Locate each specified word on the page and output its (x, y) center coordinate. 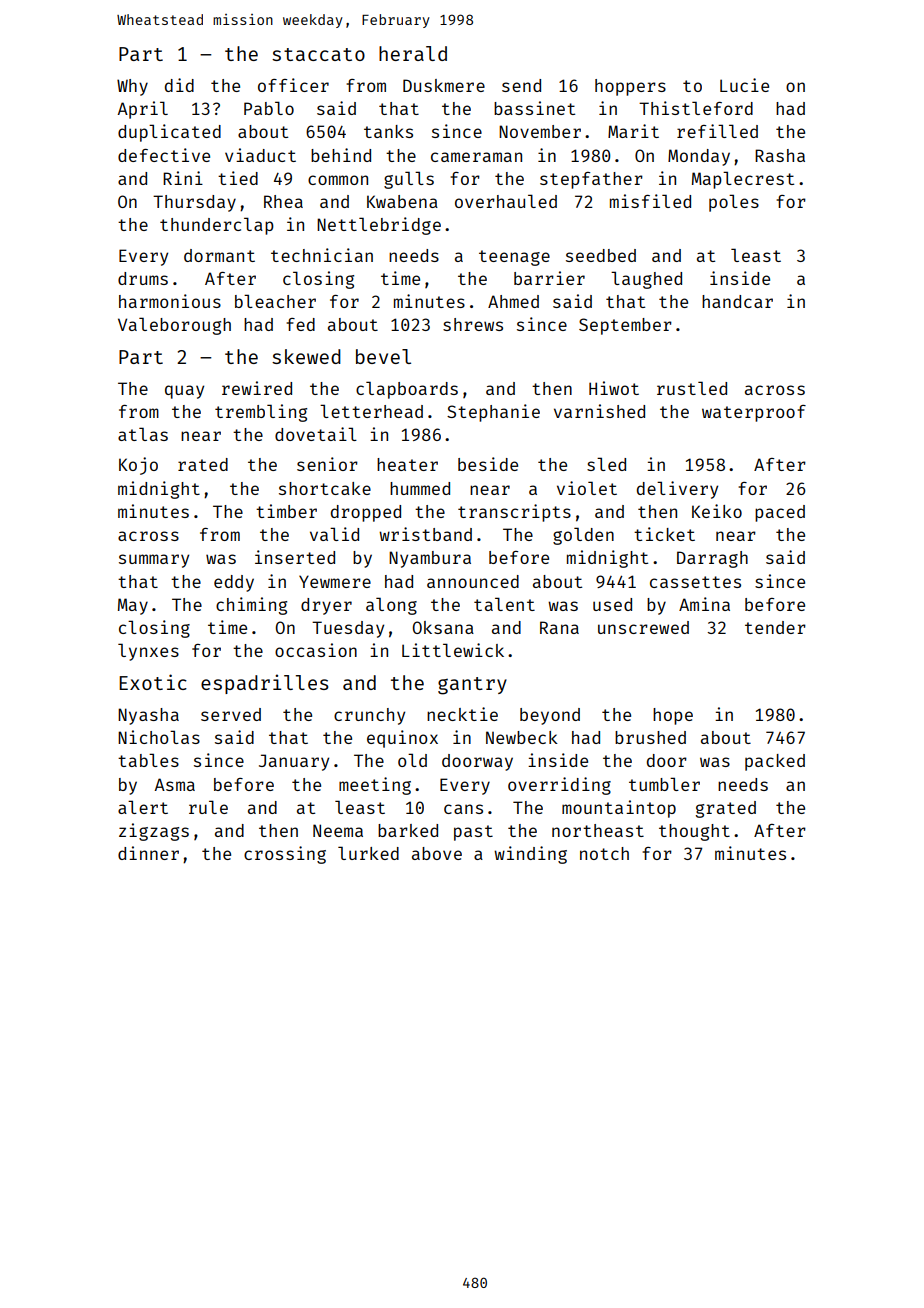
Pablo (269, 108)
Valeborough (174, 326)
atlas (143, 434)
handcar (737, 301)
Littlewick (453, 650)
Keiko (717, 511)
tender (775, 627)
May (133, 606)
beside (488, 464)
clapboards (407, 390)
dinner (148, 853)
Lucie (744, 85)
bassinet (534, 108)
